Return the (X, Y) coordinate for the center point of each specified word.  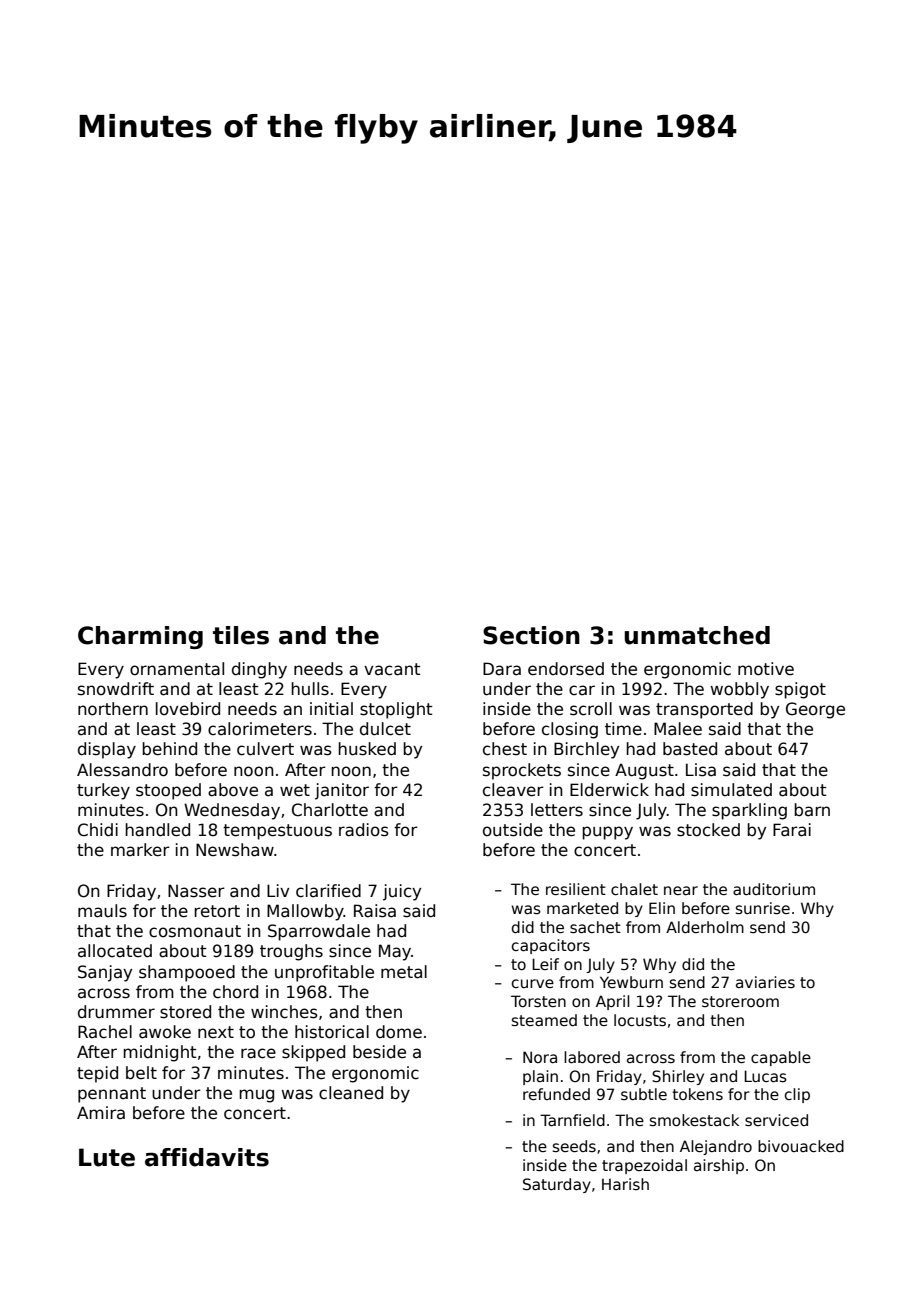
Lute (107, 1157)
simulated (731, 790)
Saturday (557, 1185)
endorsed (566, 669)
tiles (241, 635)
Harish (625, 1184)
